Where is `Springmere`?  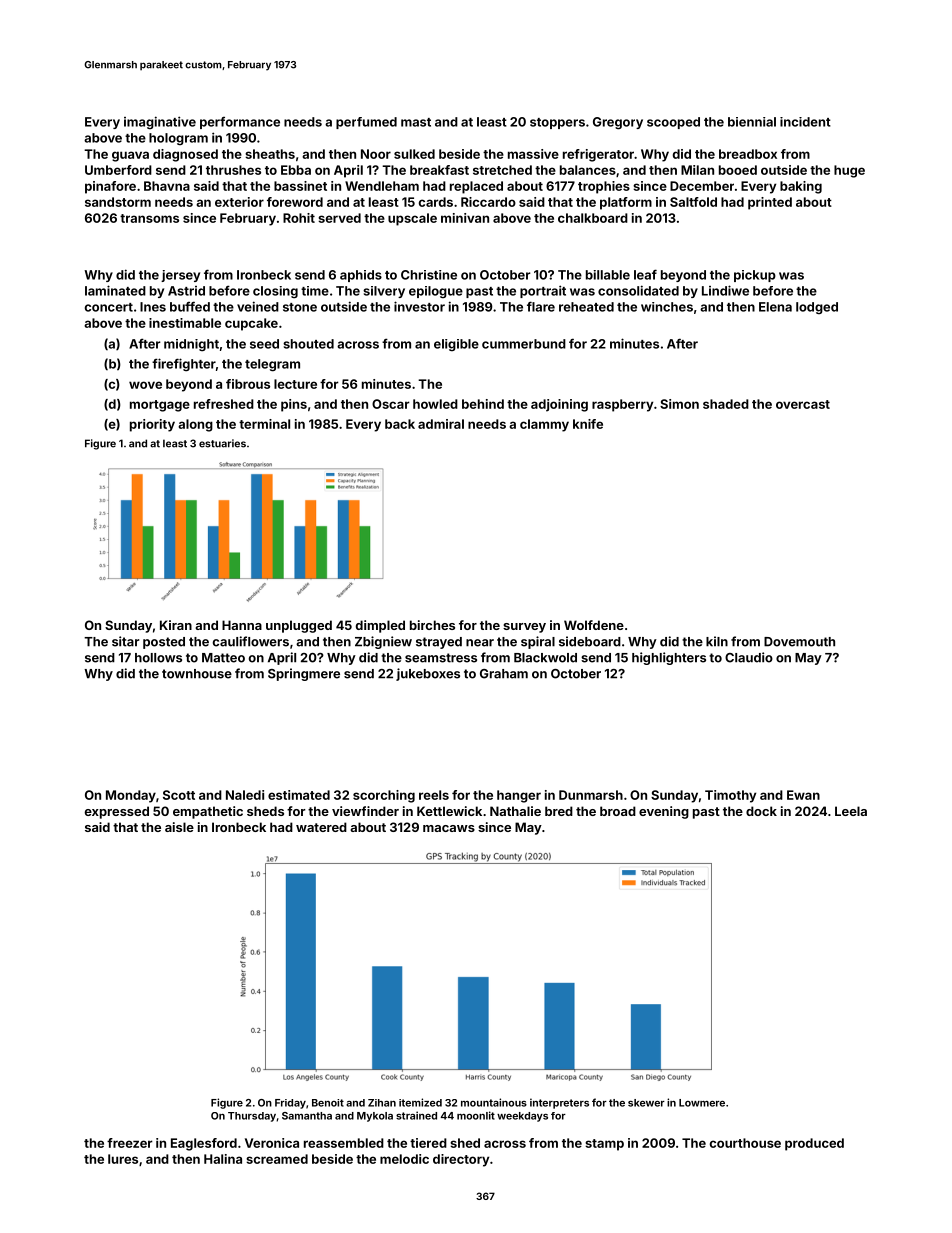
Springmere is located at coordinates (304, 674).
